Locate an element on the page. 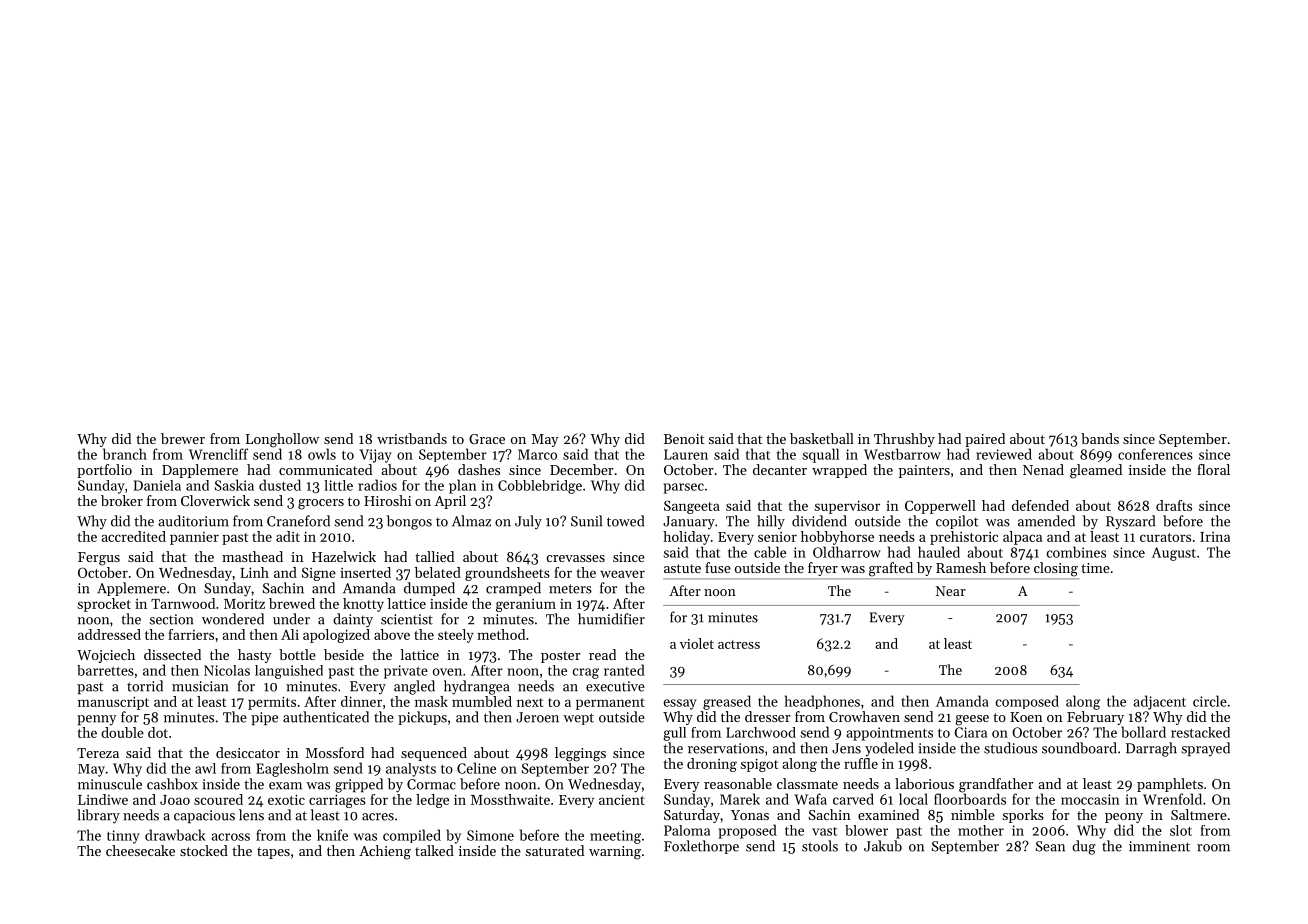 This page has width=1308, height=924. Cobblebridge is located at coordinates (540, 487).
